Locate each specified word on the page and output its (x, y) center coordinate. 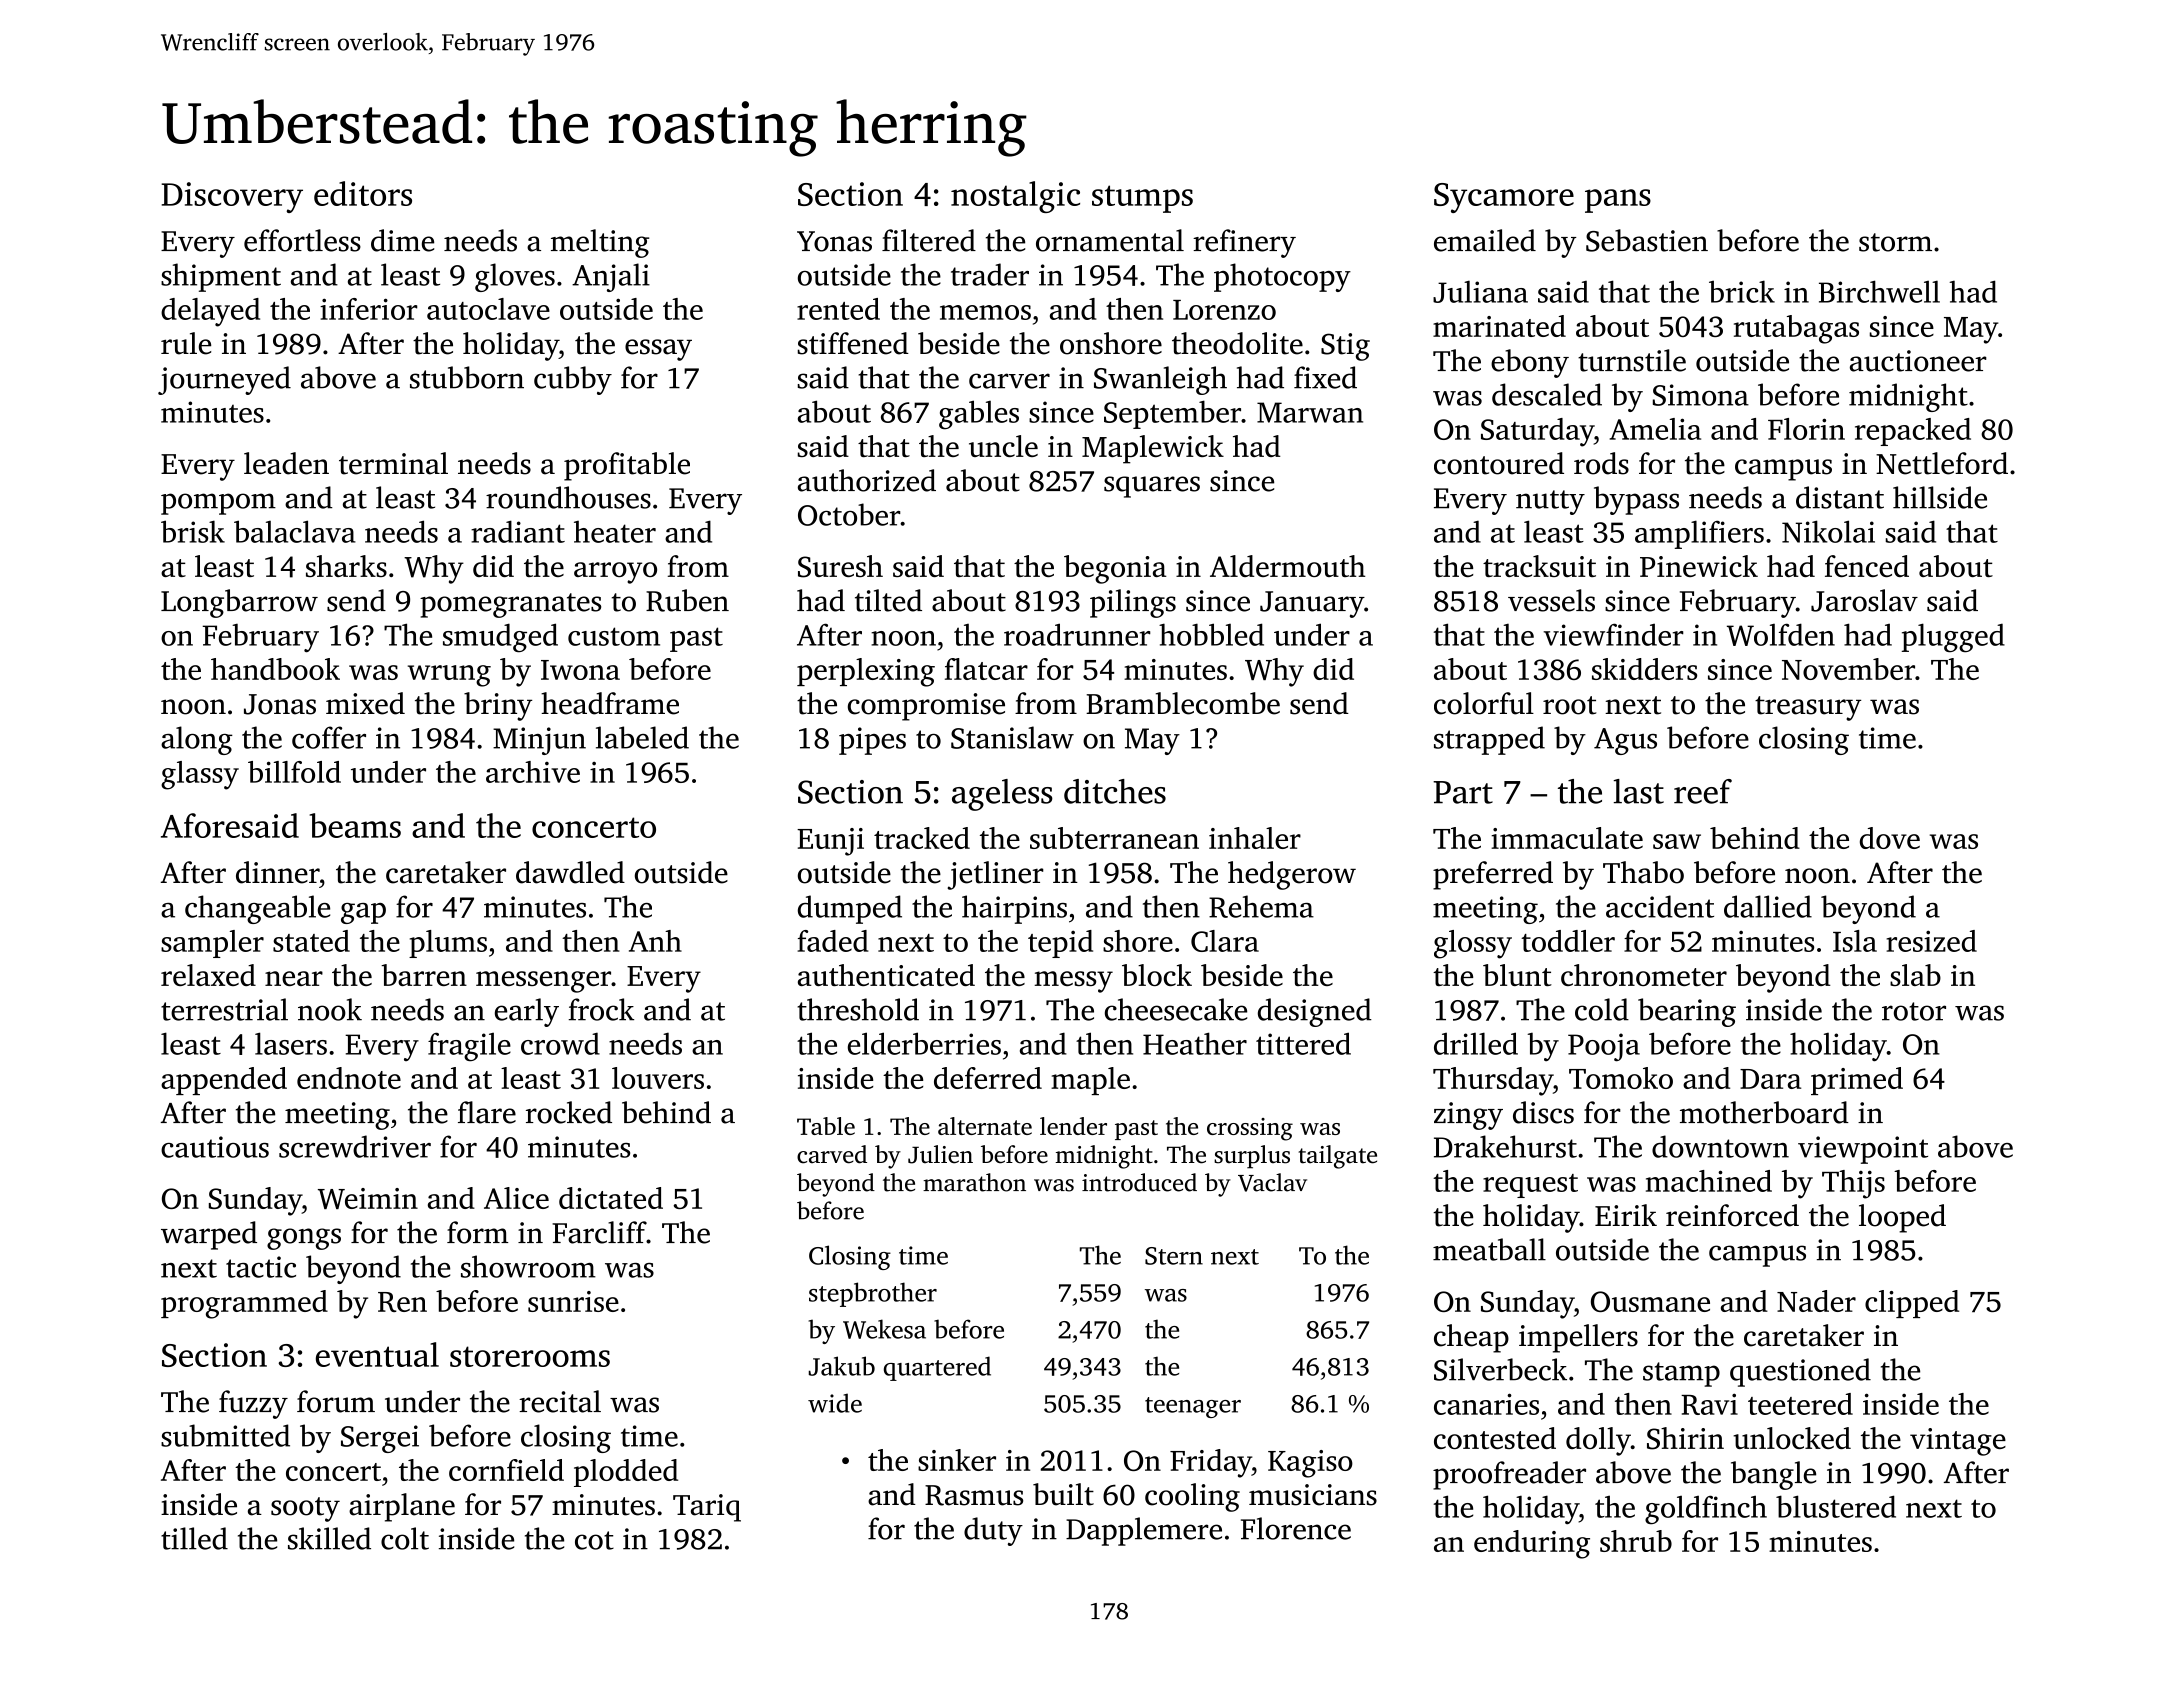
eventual (377, 1354)
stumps (1142, 199)
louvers (658, 1078)
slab (1915, 975)
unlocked (1792, 1438)
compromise (926, 707)
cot (594, 1540)
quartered (937, 1368)
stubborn (467, 377)
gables (979, 415)
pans (1618, 201)
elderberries (924, 1043)
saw (1677, 841)
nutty (1550, 502)
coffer (329, 737)
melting (600, 243)
